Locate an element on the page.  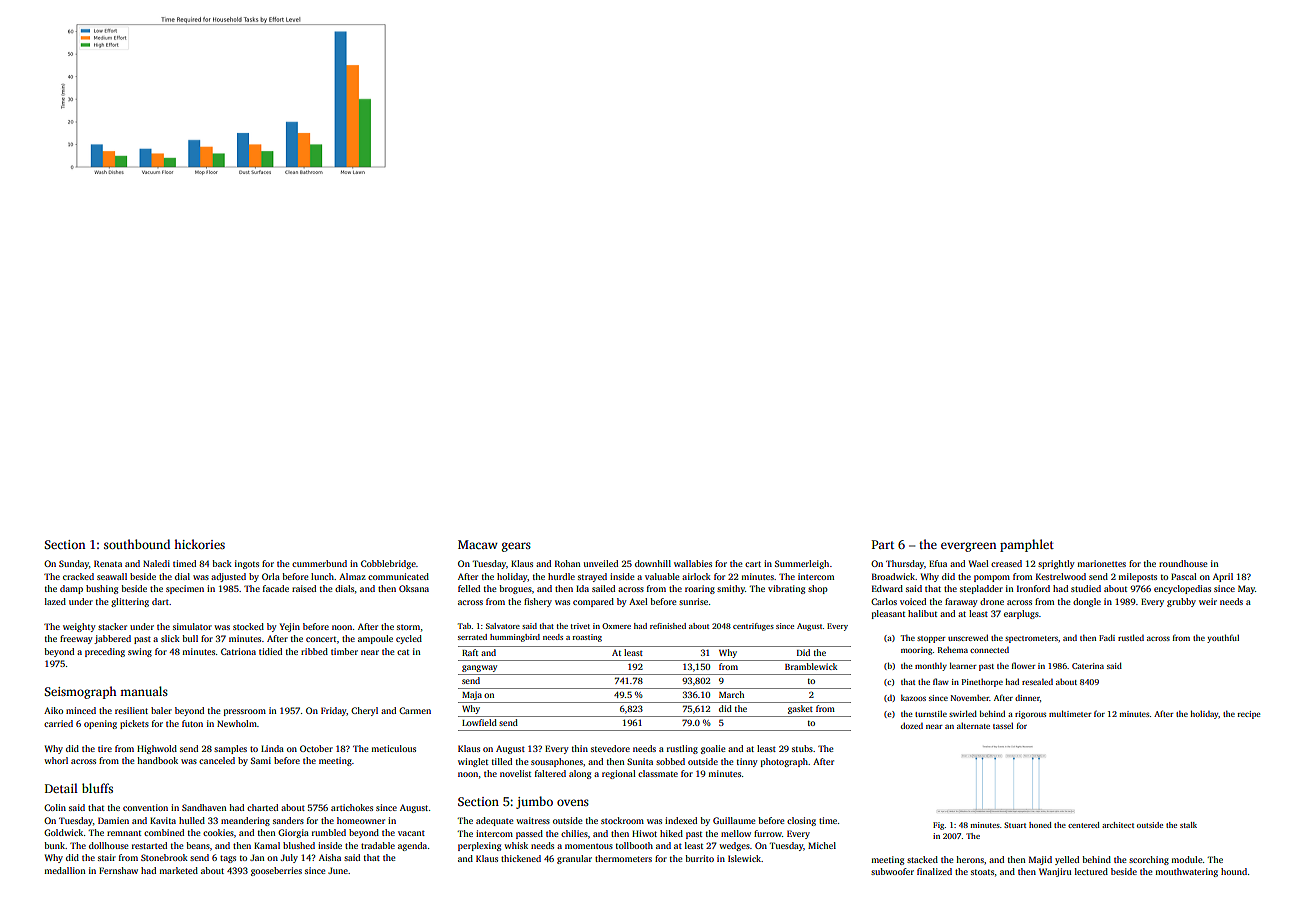
Yejin is located at coordinates (290, 627).
